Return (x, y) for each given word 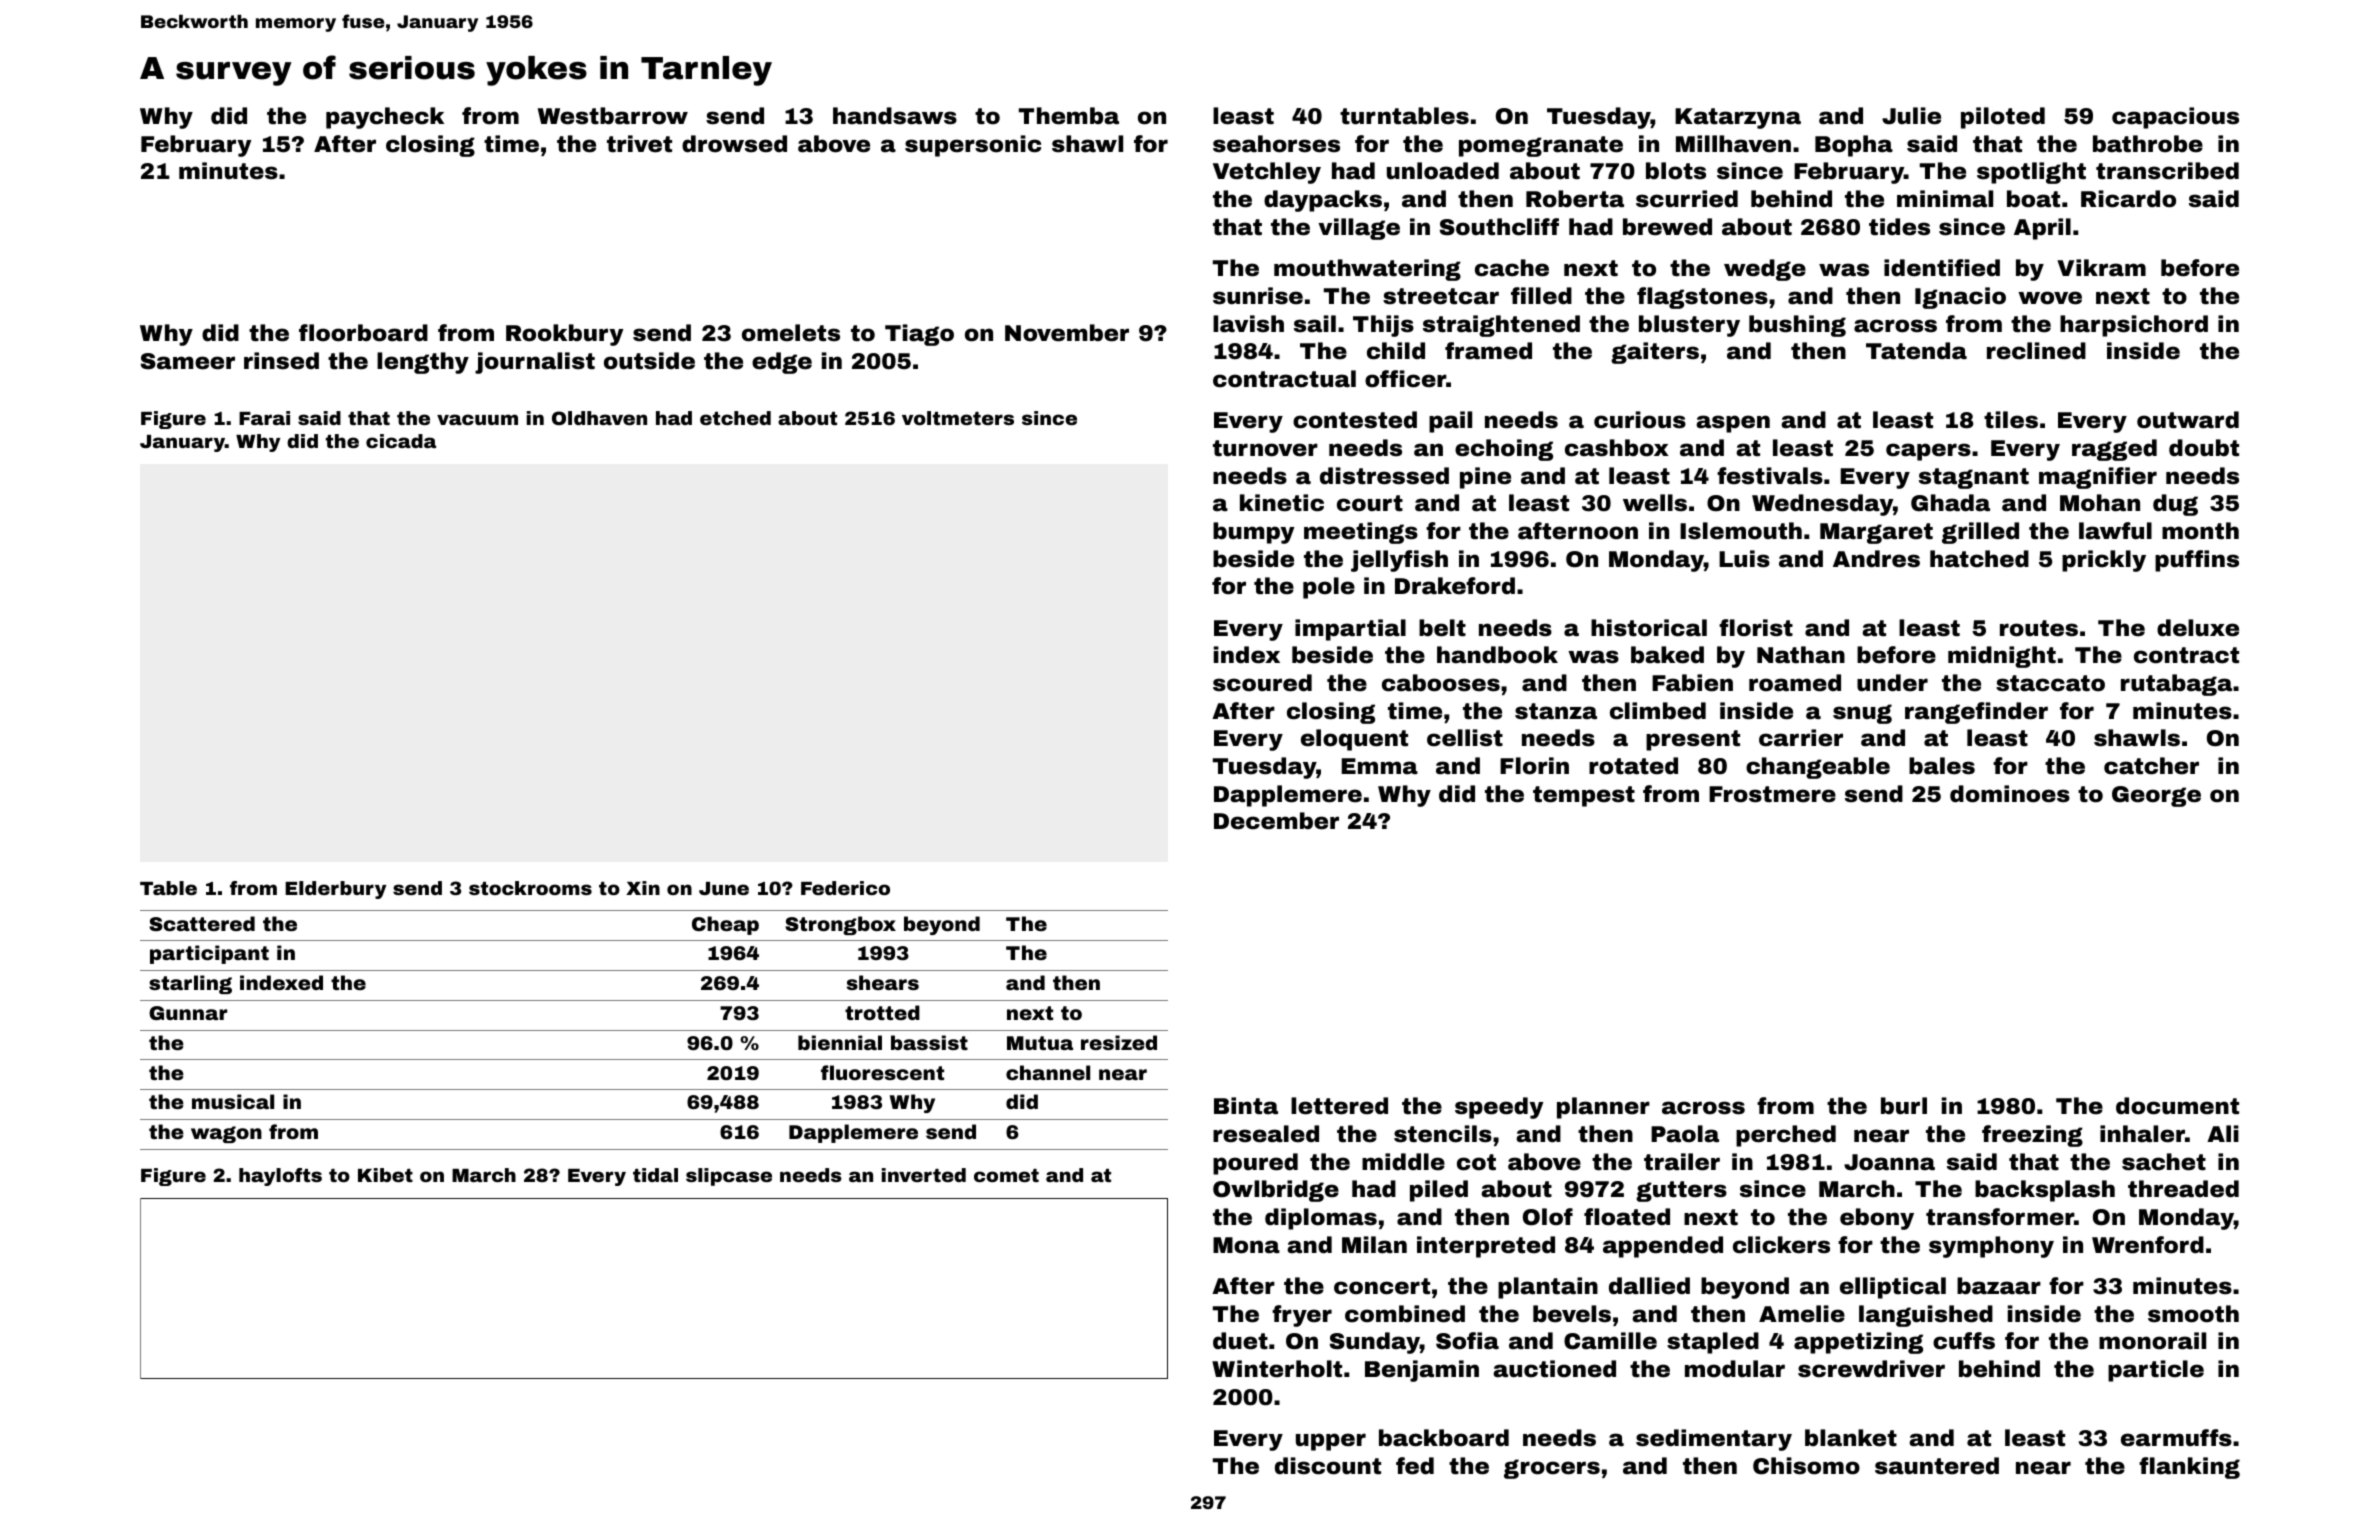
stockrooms (530, 888)
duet (1240, 1341)
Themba (1069, 116)
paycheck (385, 118)
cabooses (1441, 683)
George (2156, 796)
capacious (2175, 118)
